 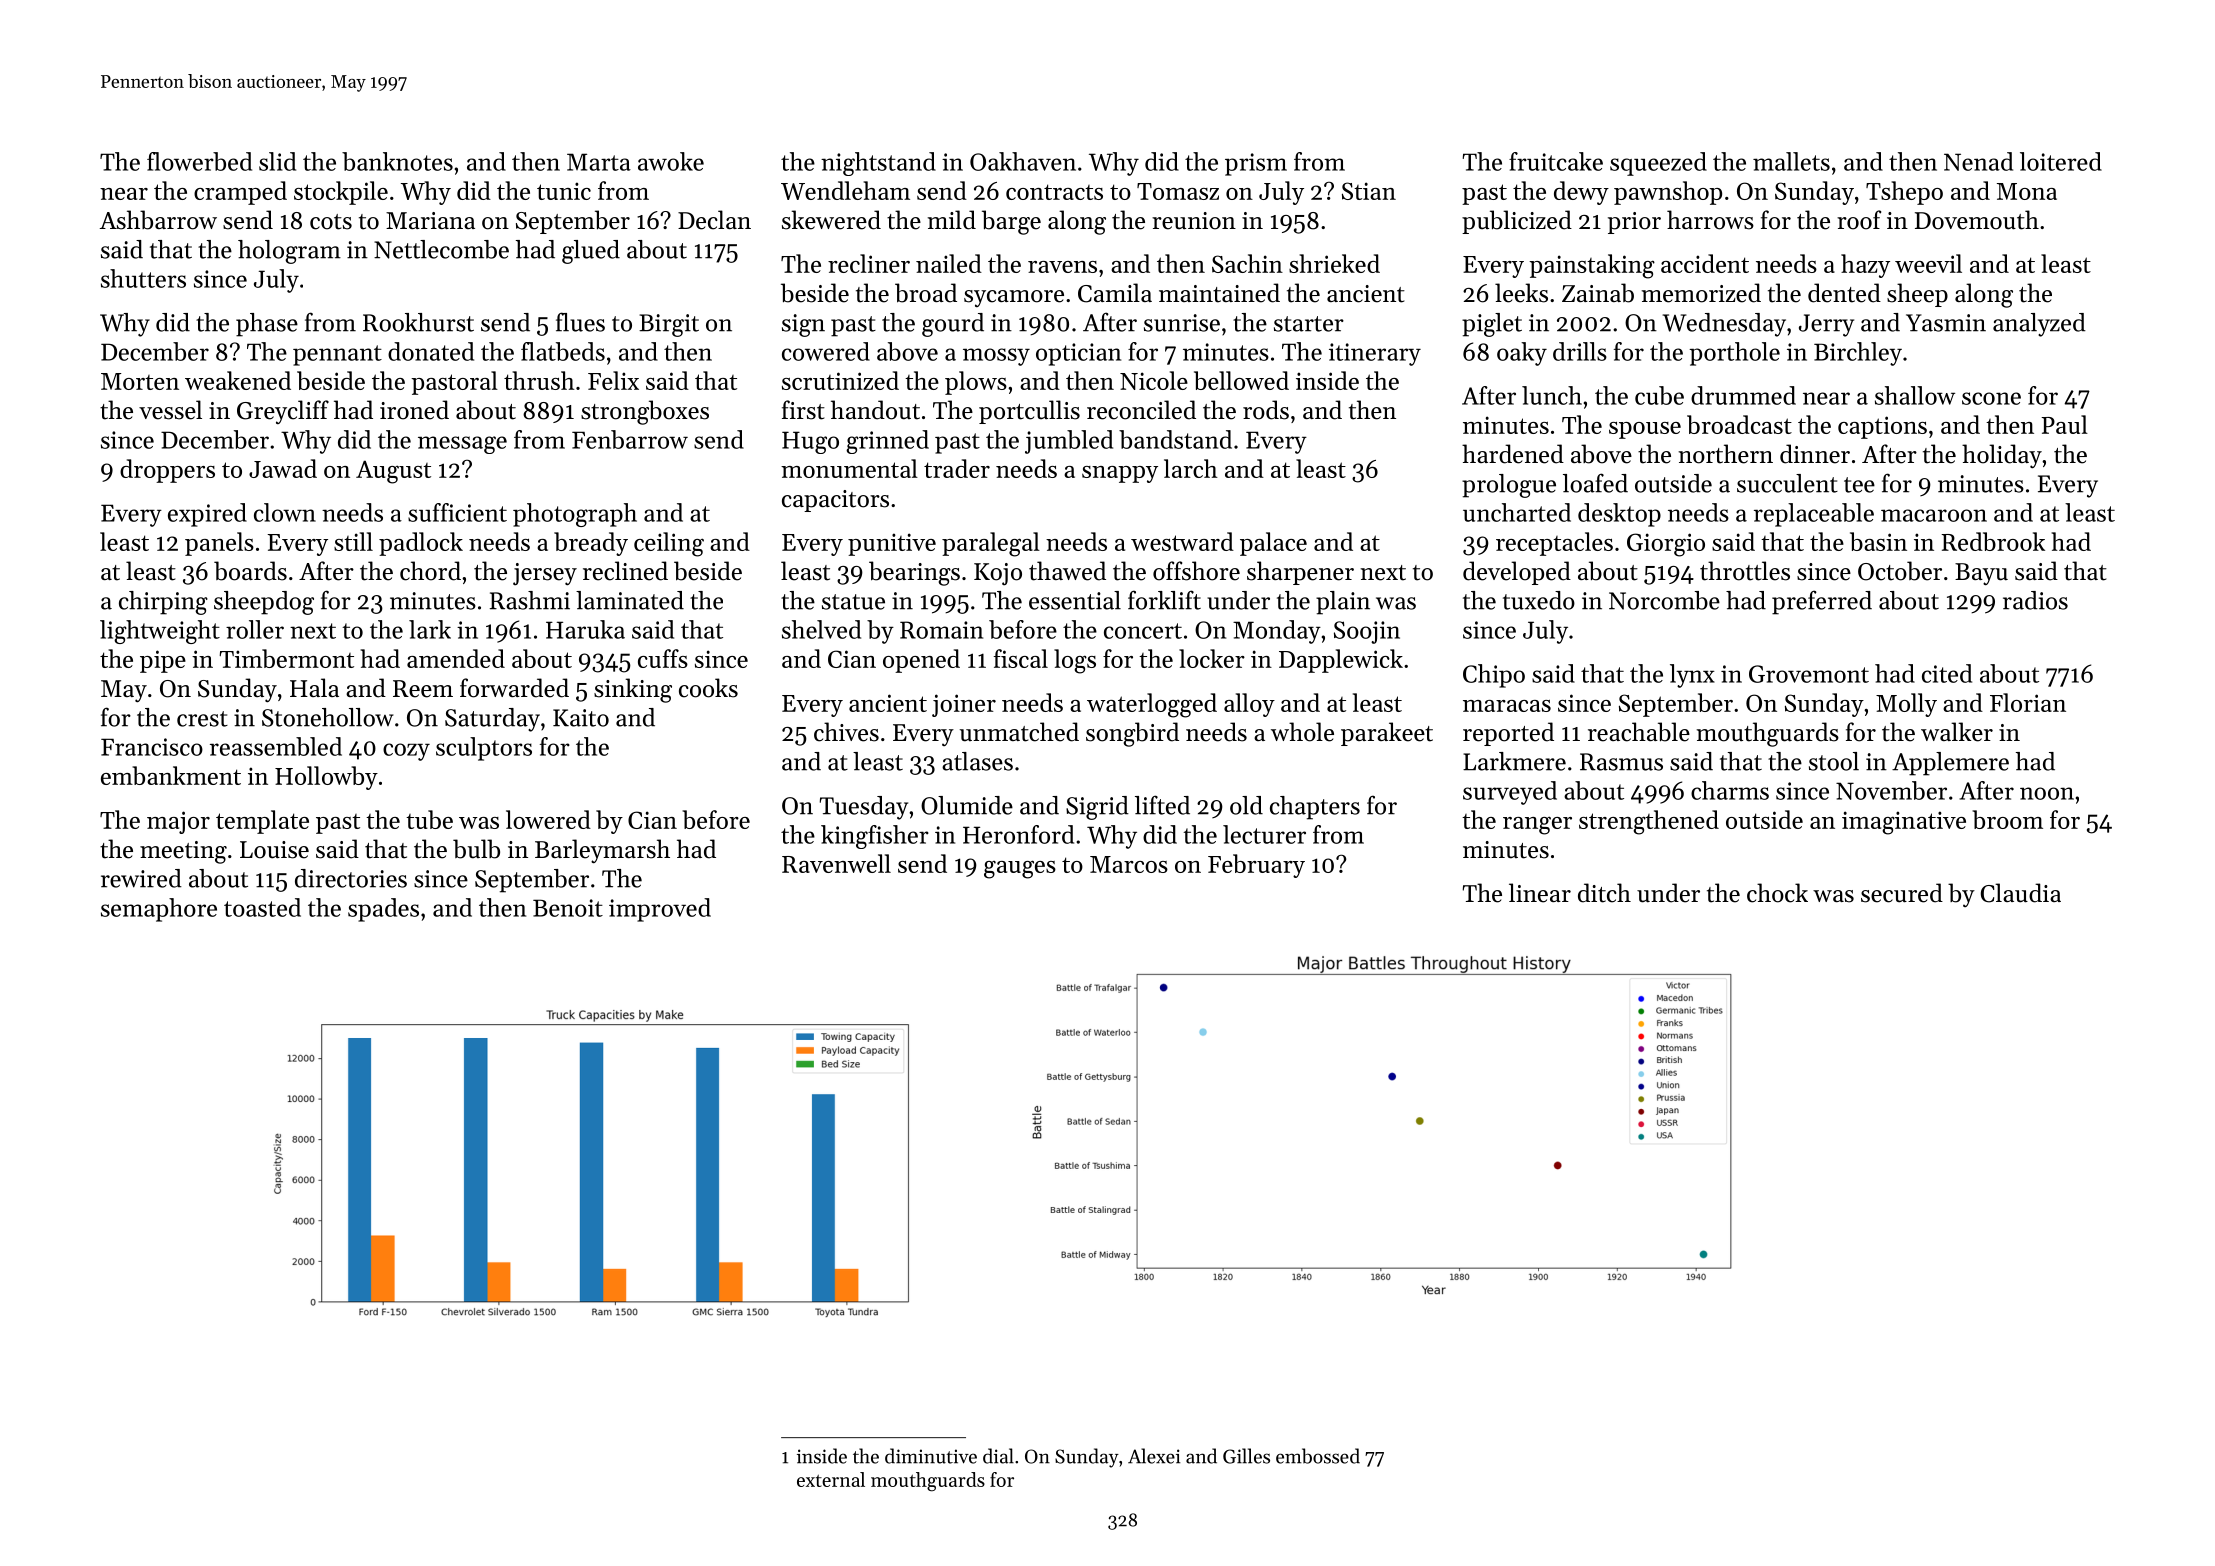 What do you see at coordinates (1777, 893) in the page?
I see `chock` at bounding box center [1777, 893].
